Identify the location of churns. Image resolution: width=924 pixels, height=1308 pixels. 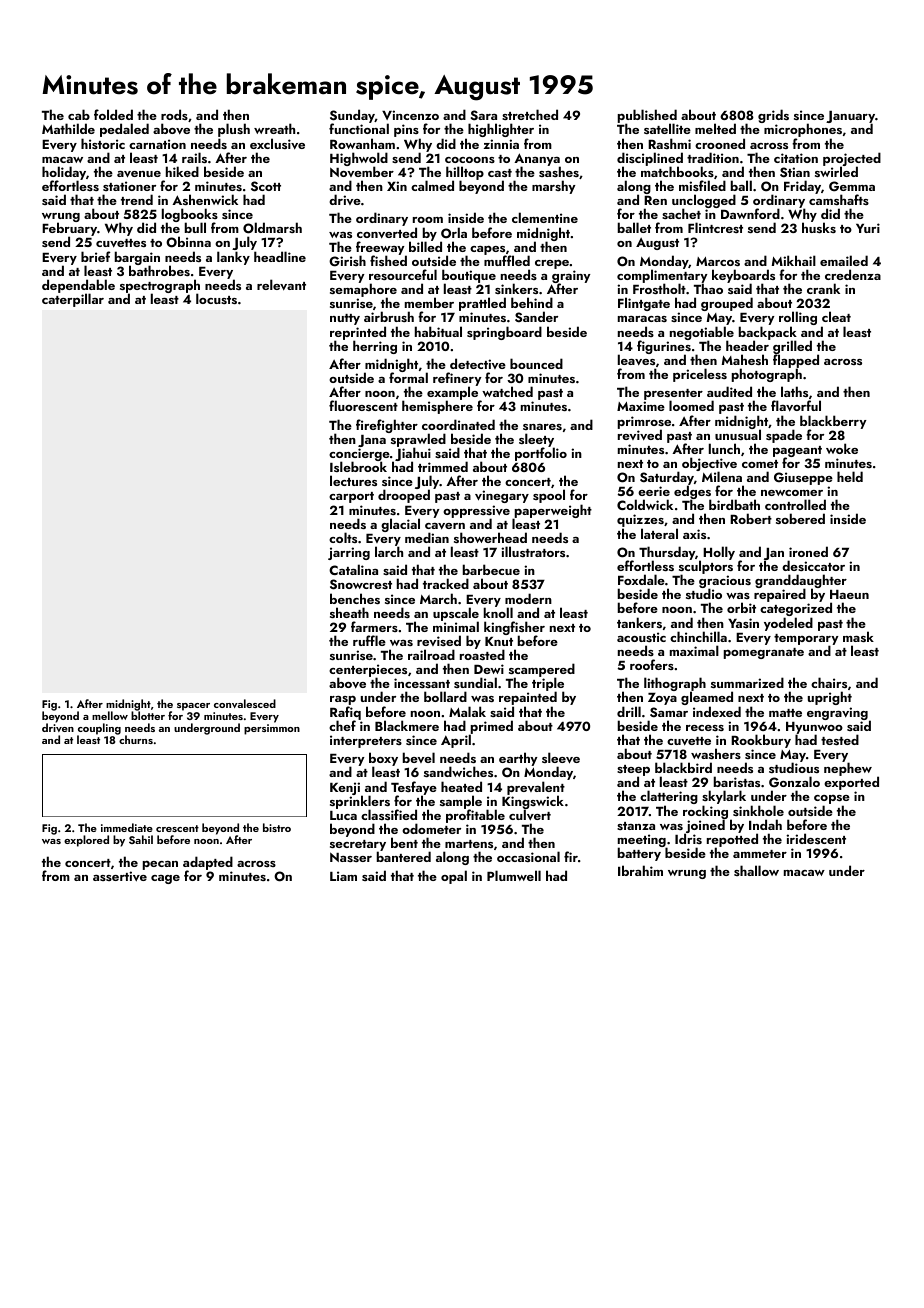
(136, 739).
